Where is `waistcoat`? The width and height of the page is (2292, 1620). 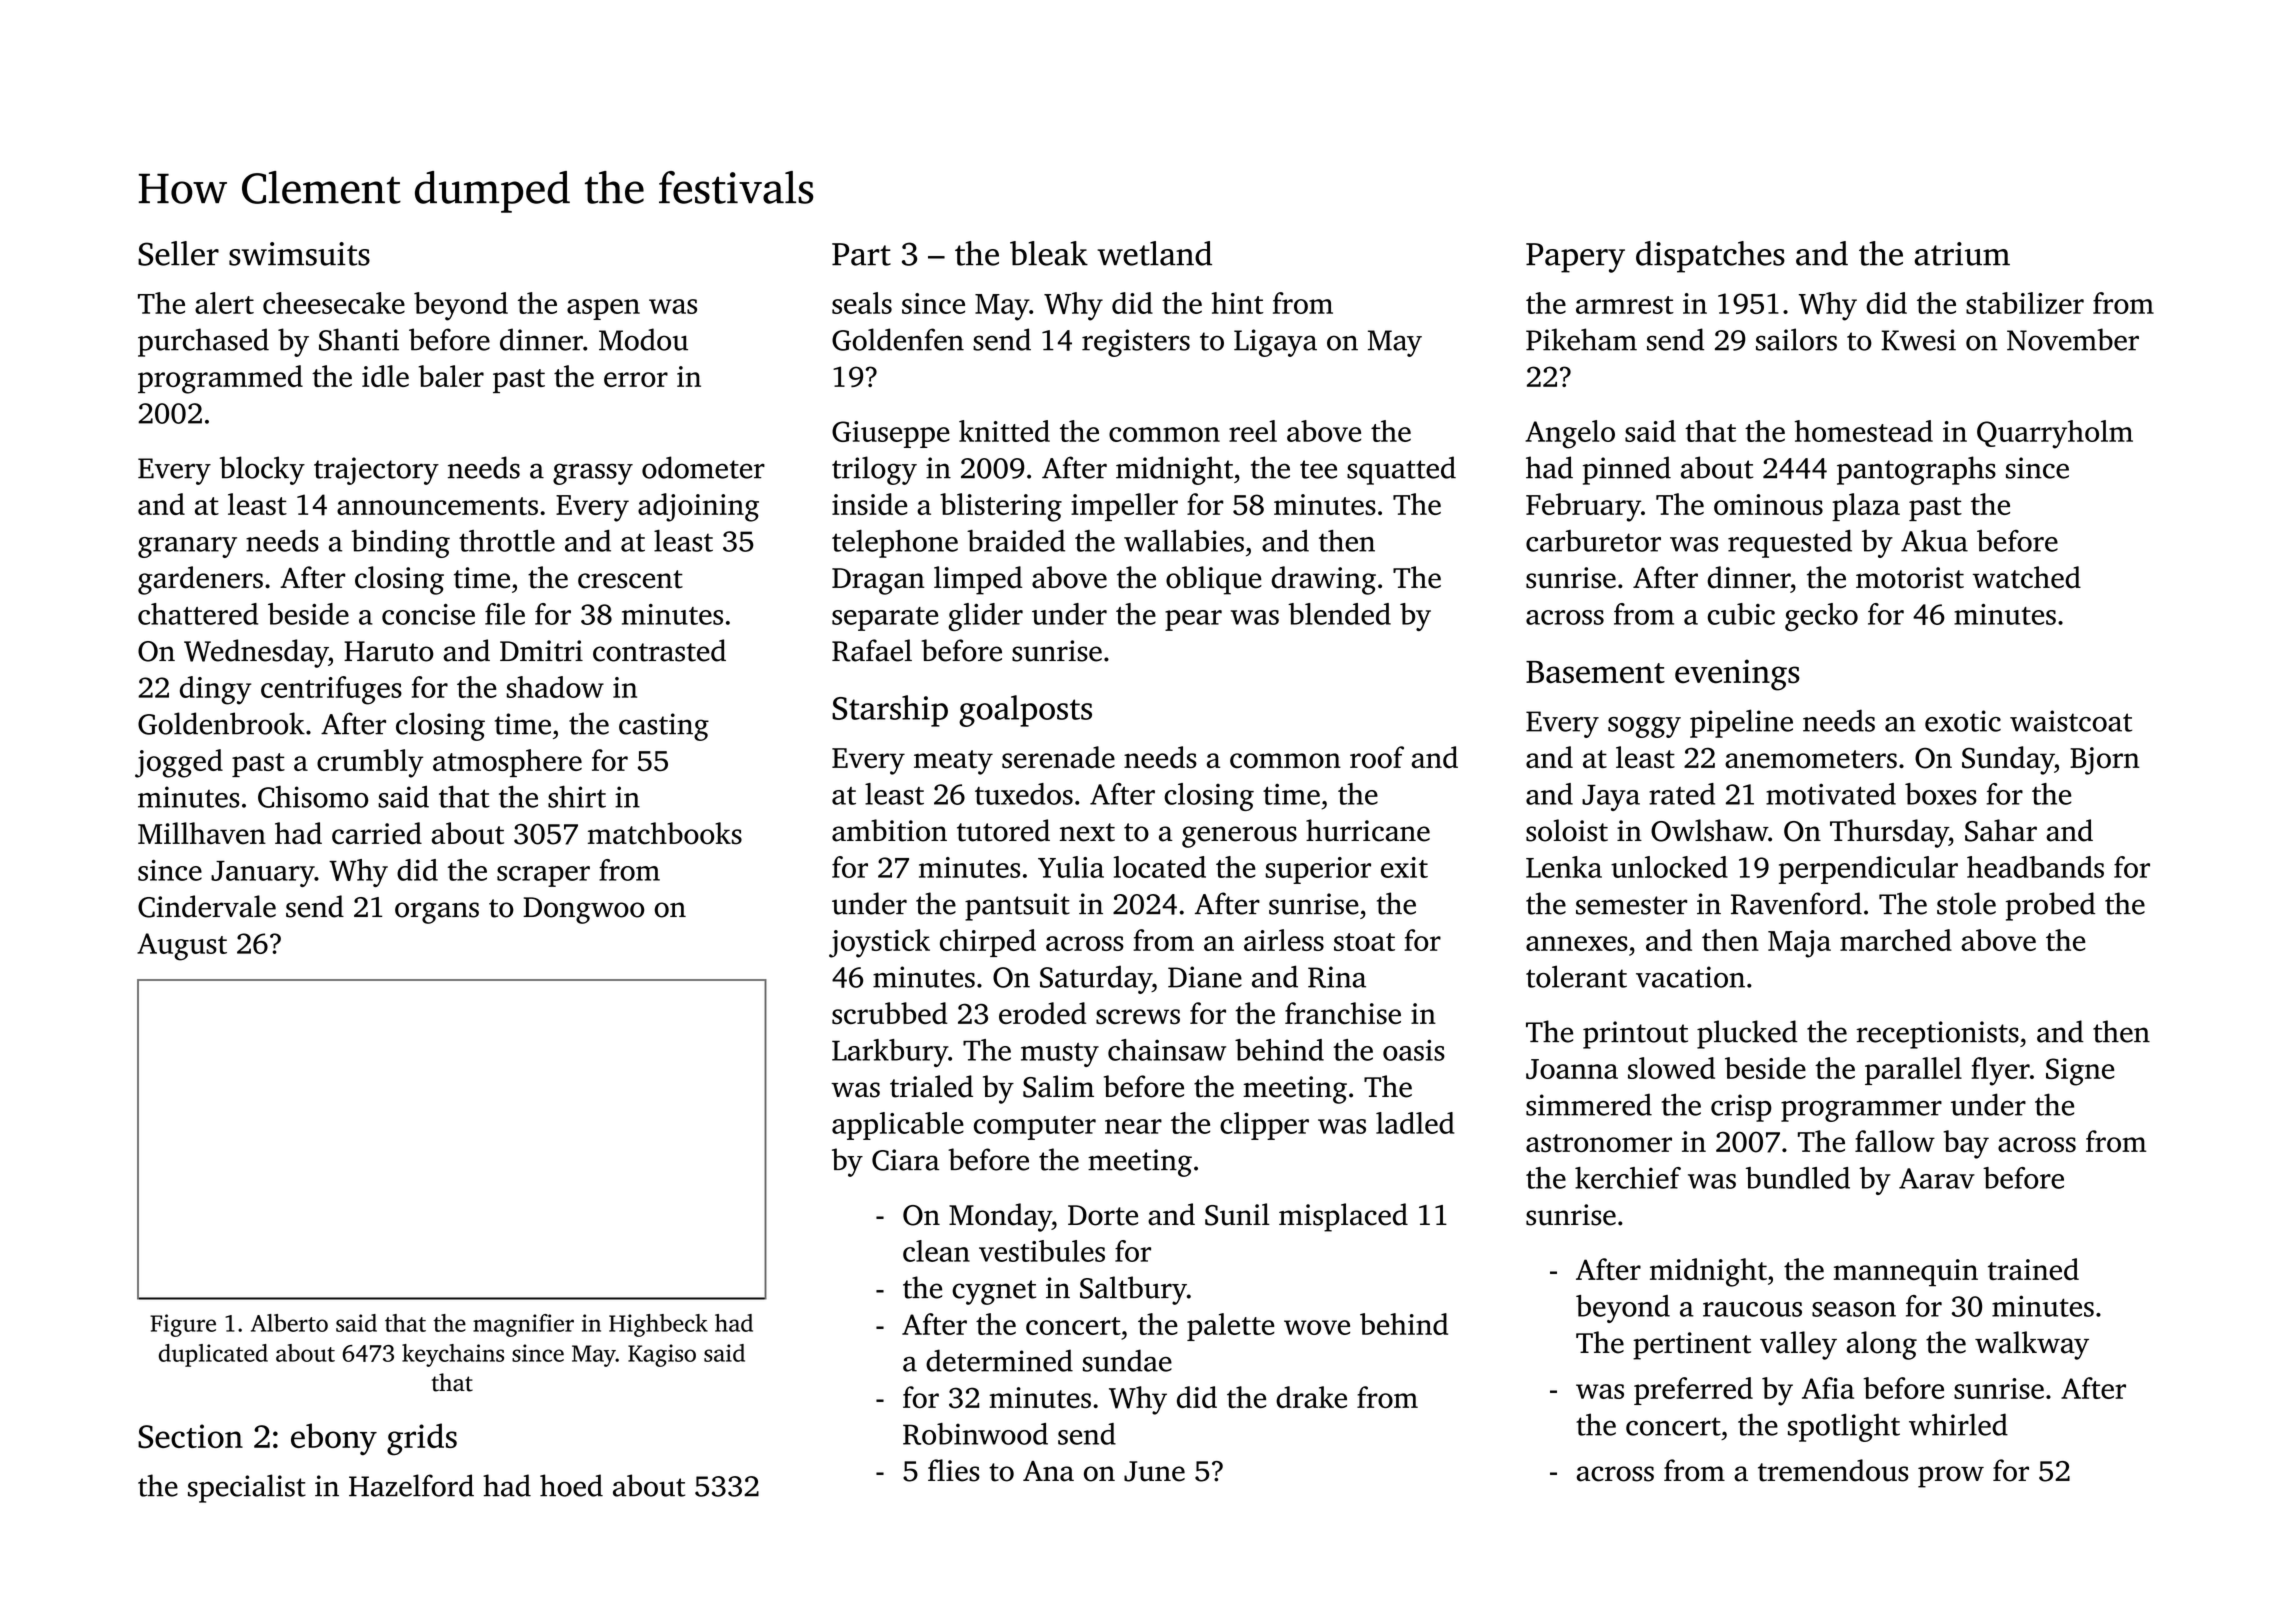 waistcoat is located at coordinates (2071, 721).
